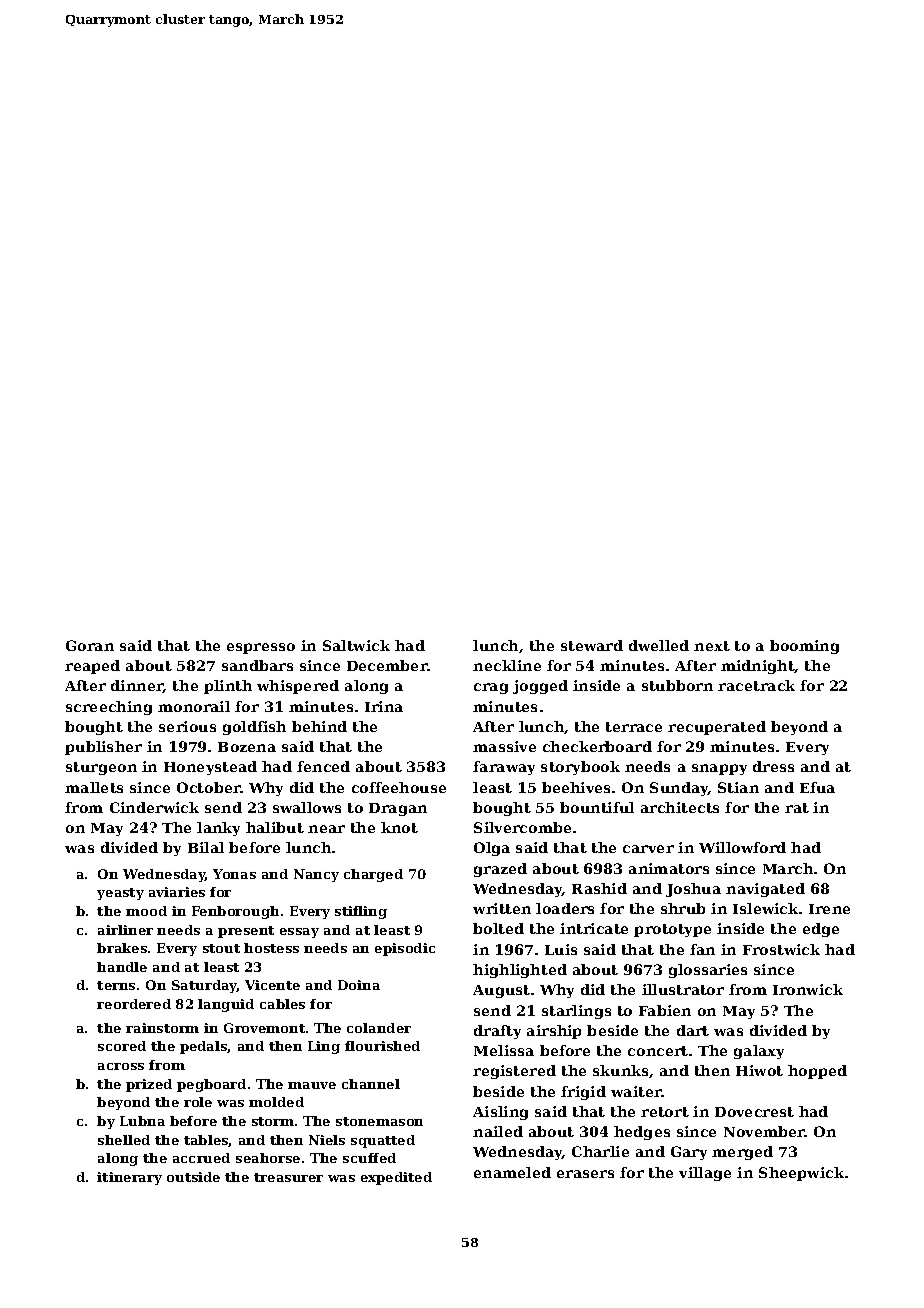 The width and height of the page is (924, 1308). I want to click on Doina, so click(359, 985).
